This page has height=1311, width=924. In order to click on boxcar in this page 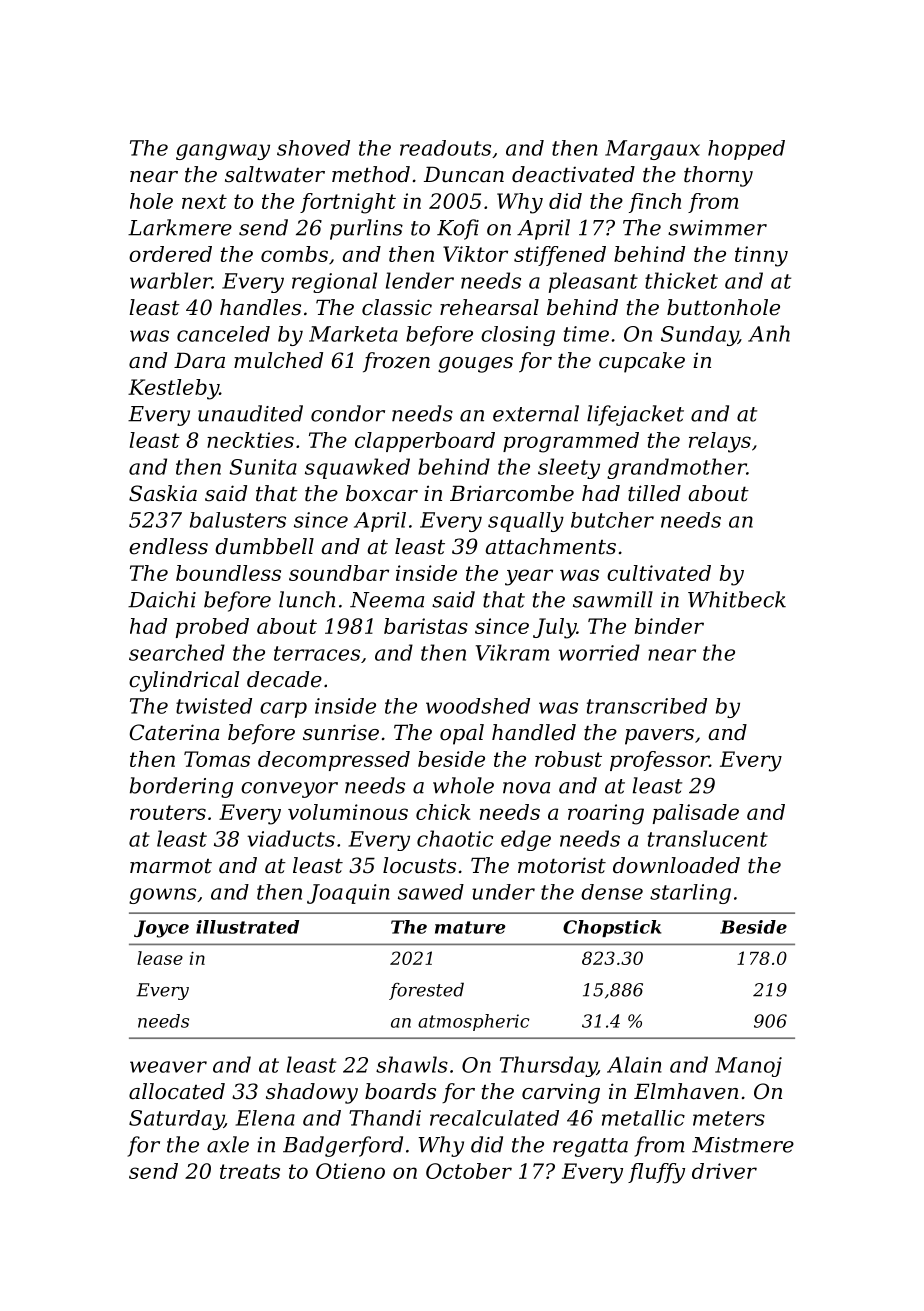, I will do `click(382, 493)`.
